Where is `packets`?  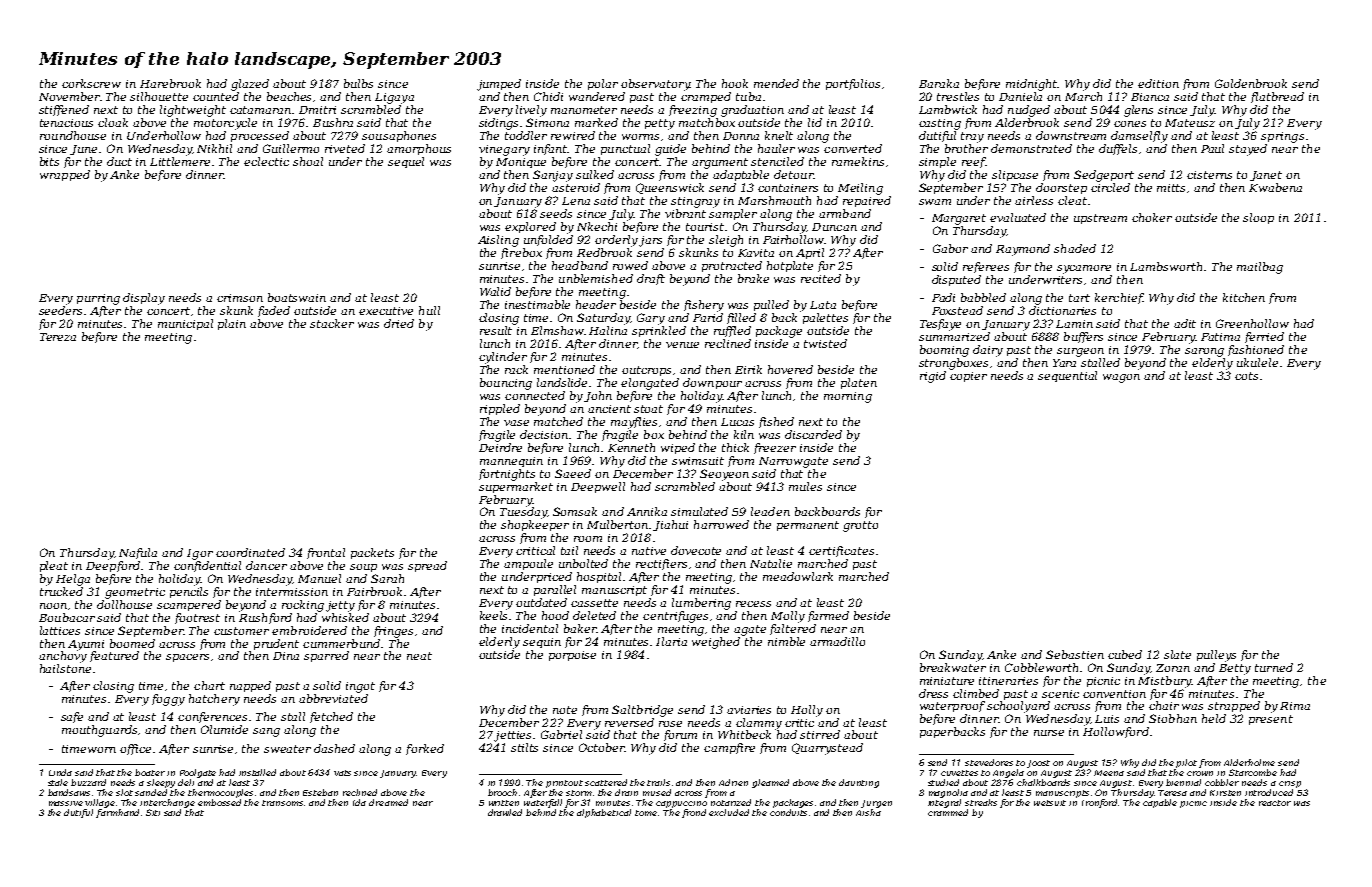 packets is located at coordinates (372, 553).
